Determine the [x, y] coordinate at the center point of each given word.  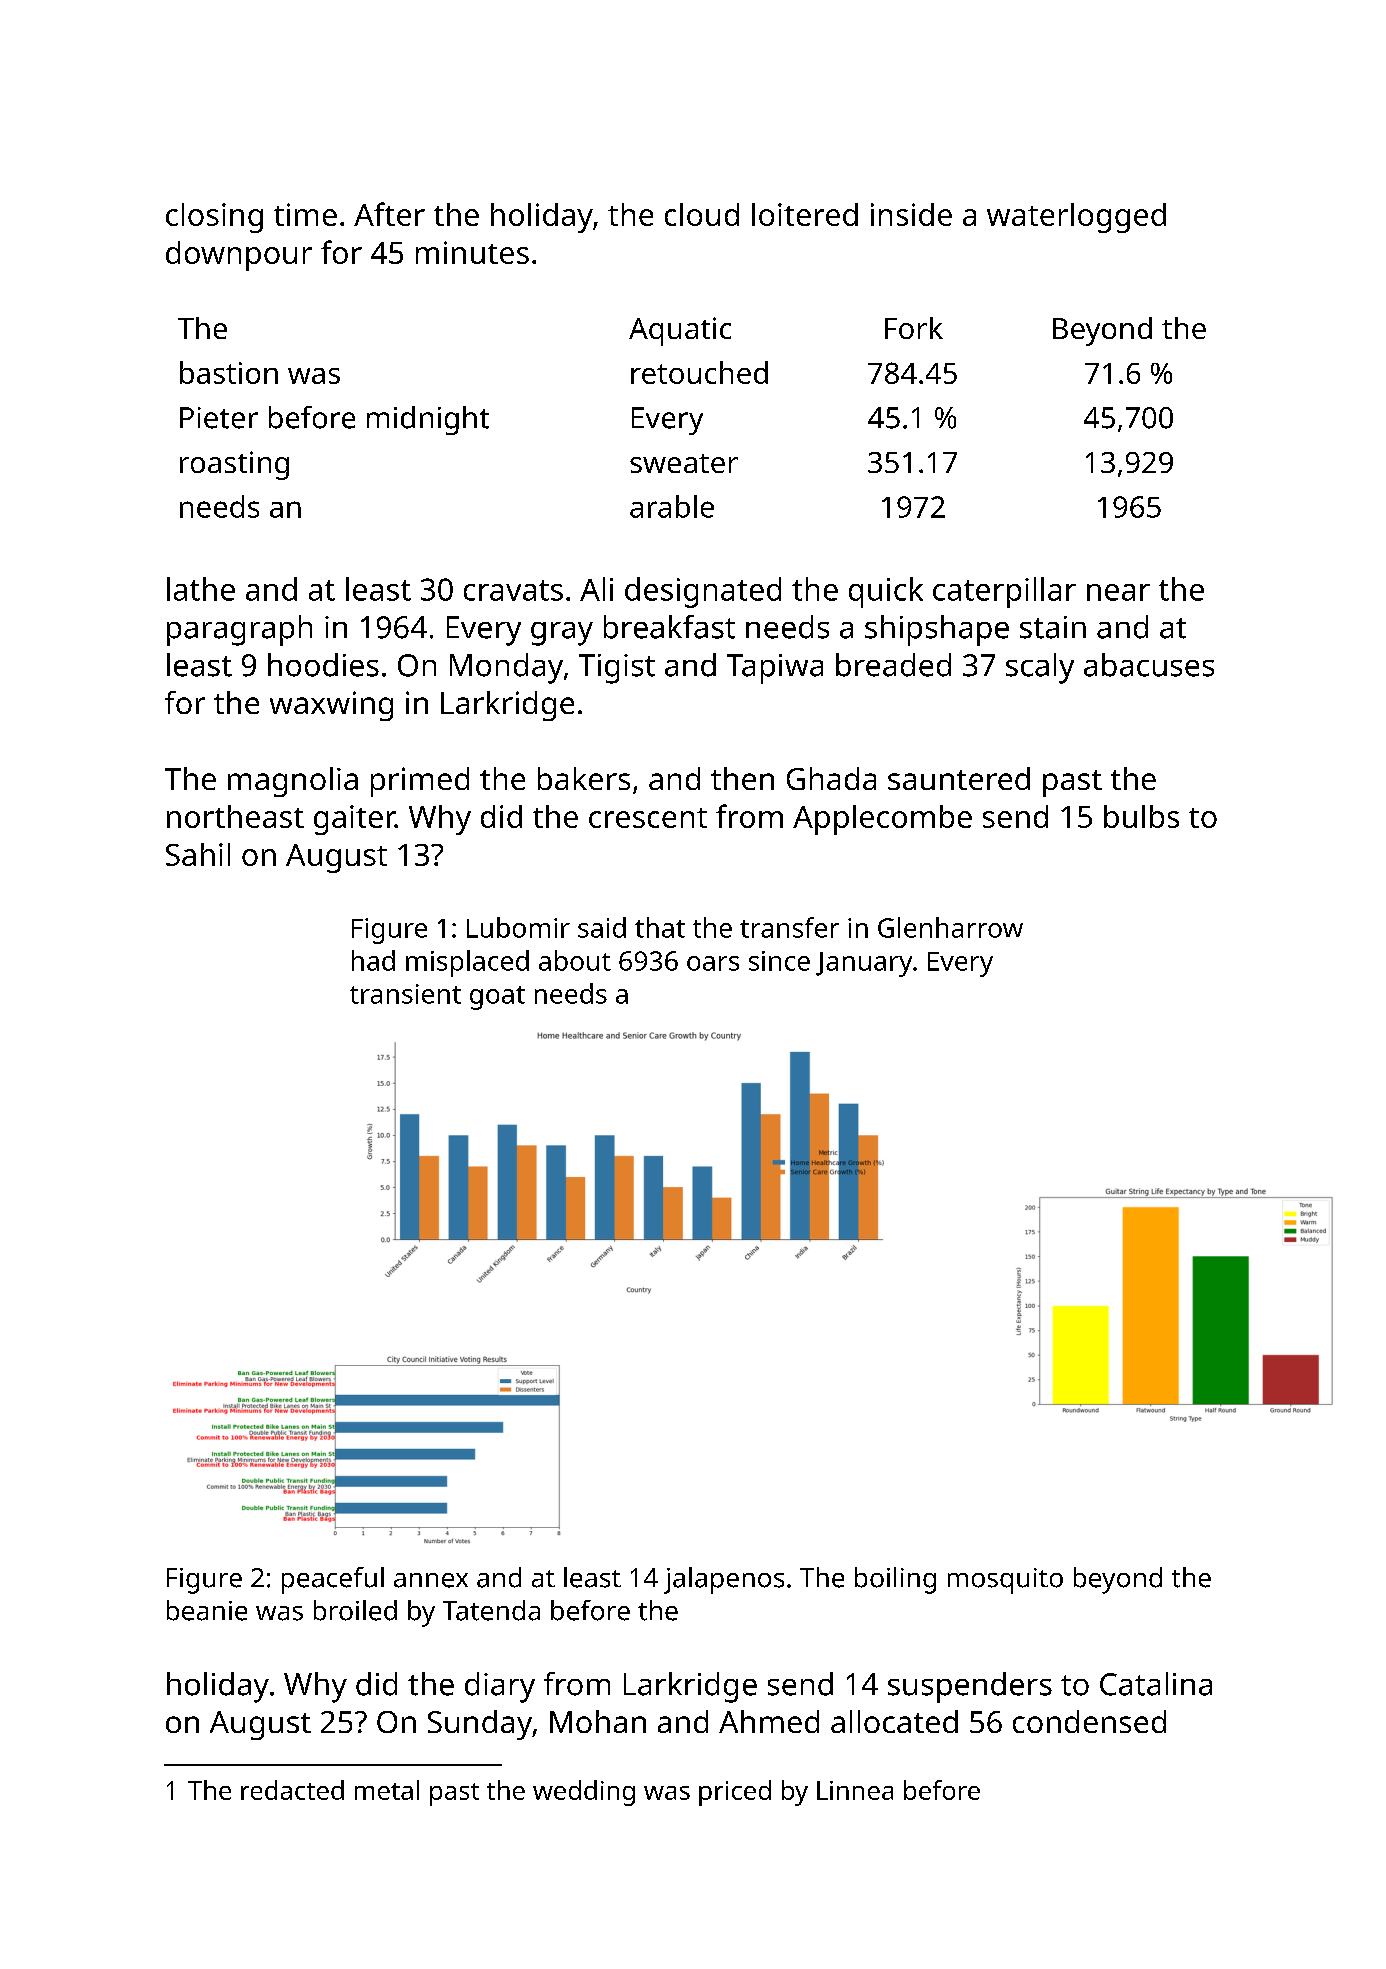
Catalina [1156, 1684]
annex [431, 1580]
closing [214, 218]
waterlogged [1076, 218]
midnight [428, 420]
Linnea [855, 1790]
